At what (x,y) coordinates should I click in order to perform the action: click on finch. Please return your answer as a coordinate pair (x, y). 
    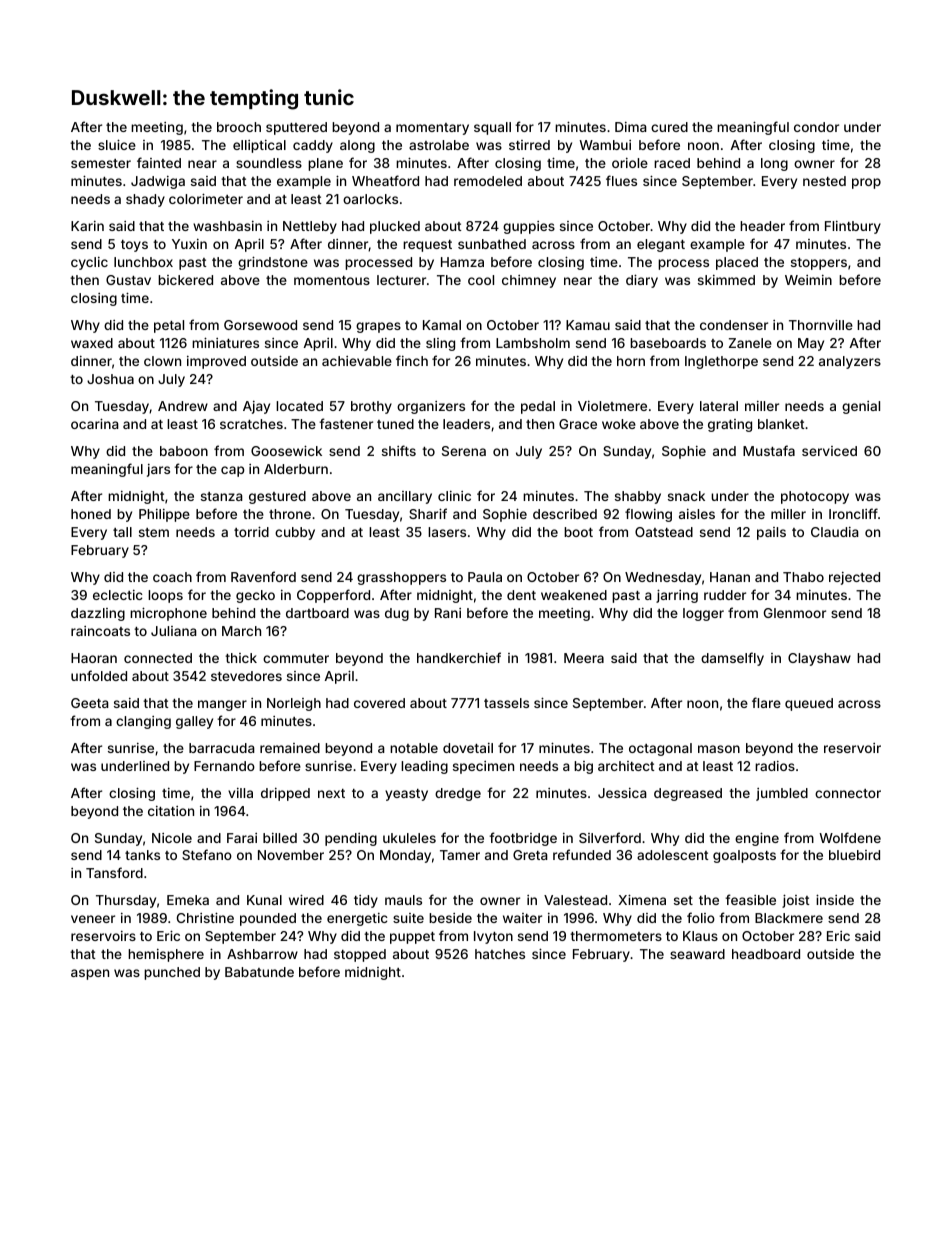
    Looking at the image, I should click on (412, 360).
